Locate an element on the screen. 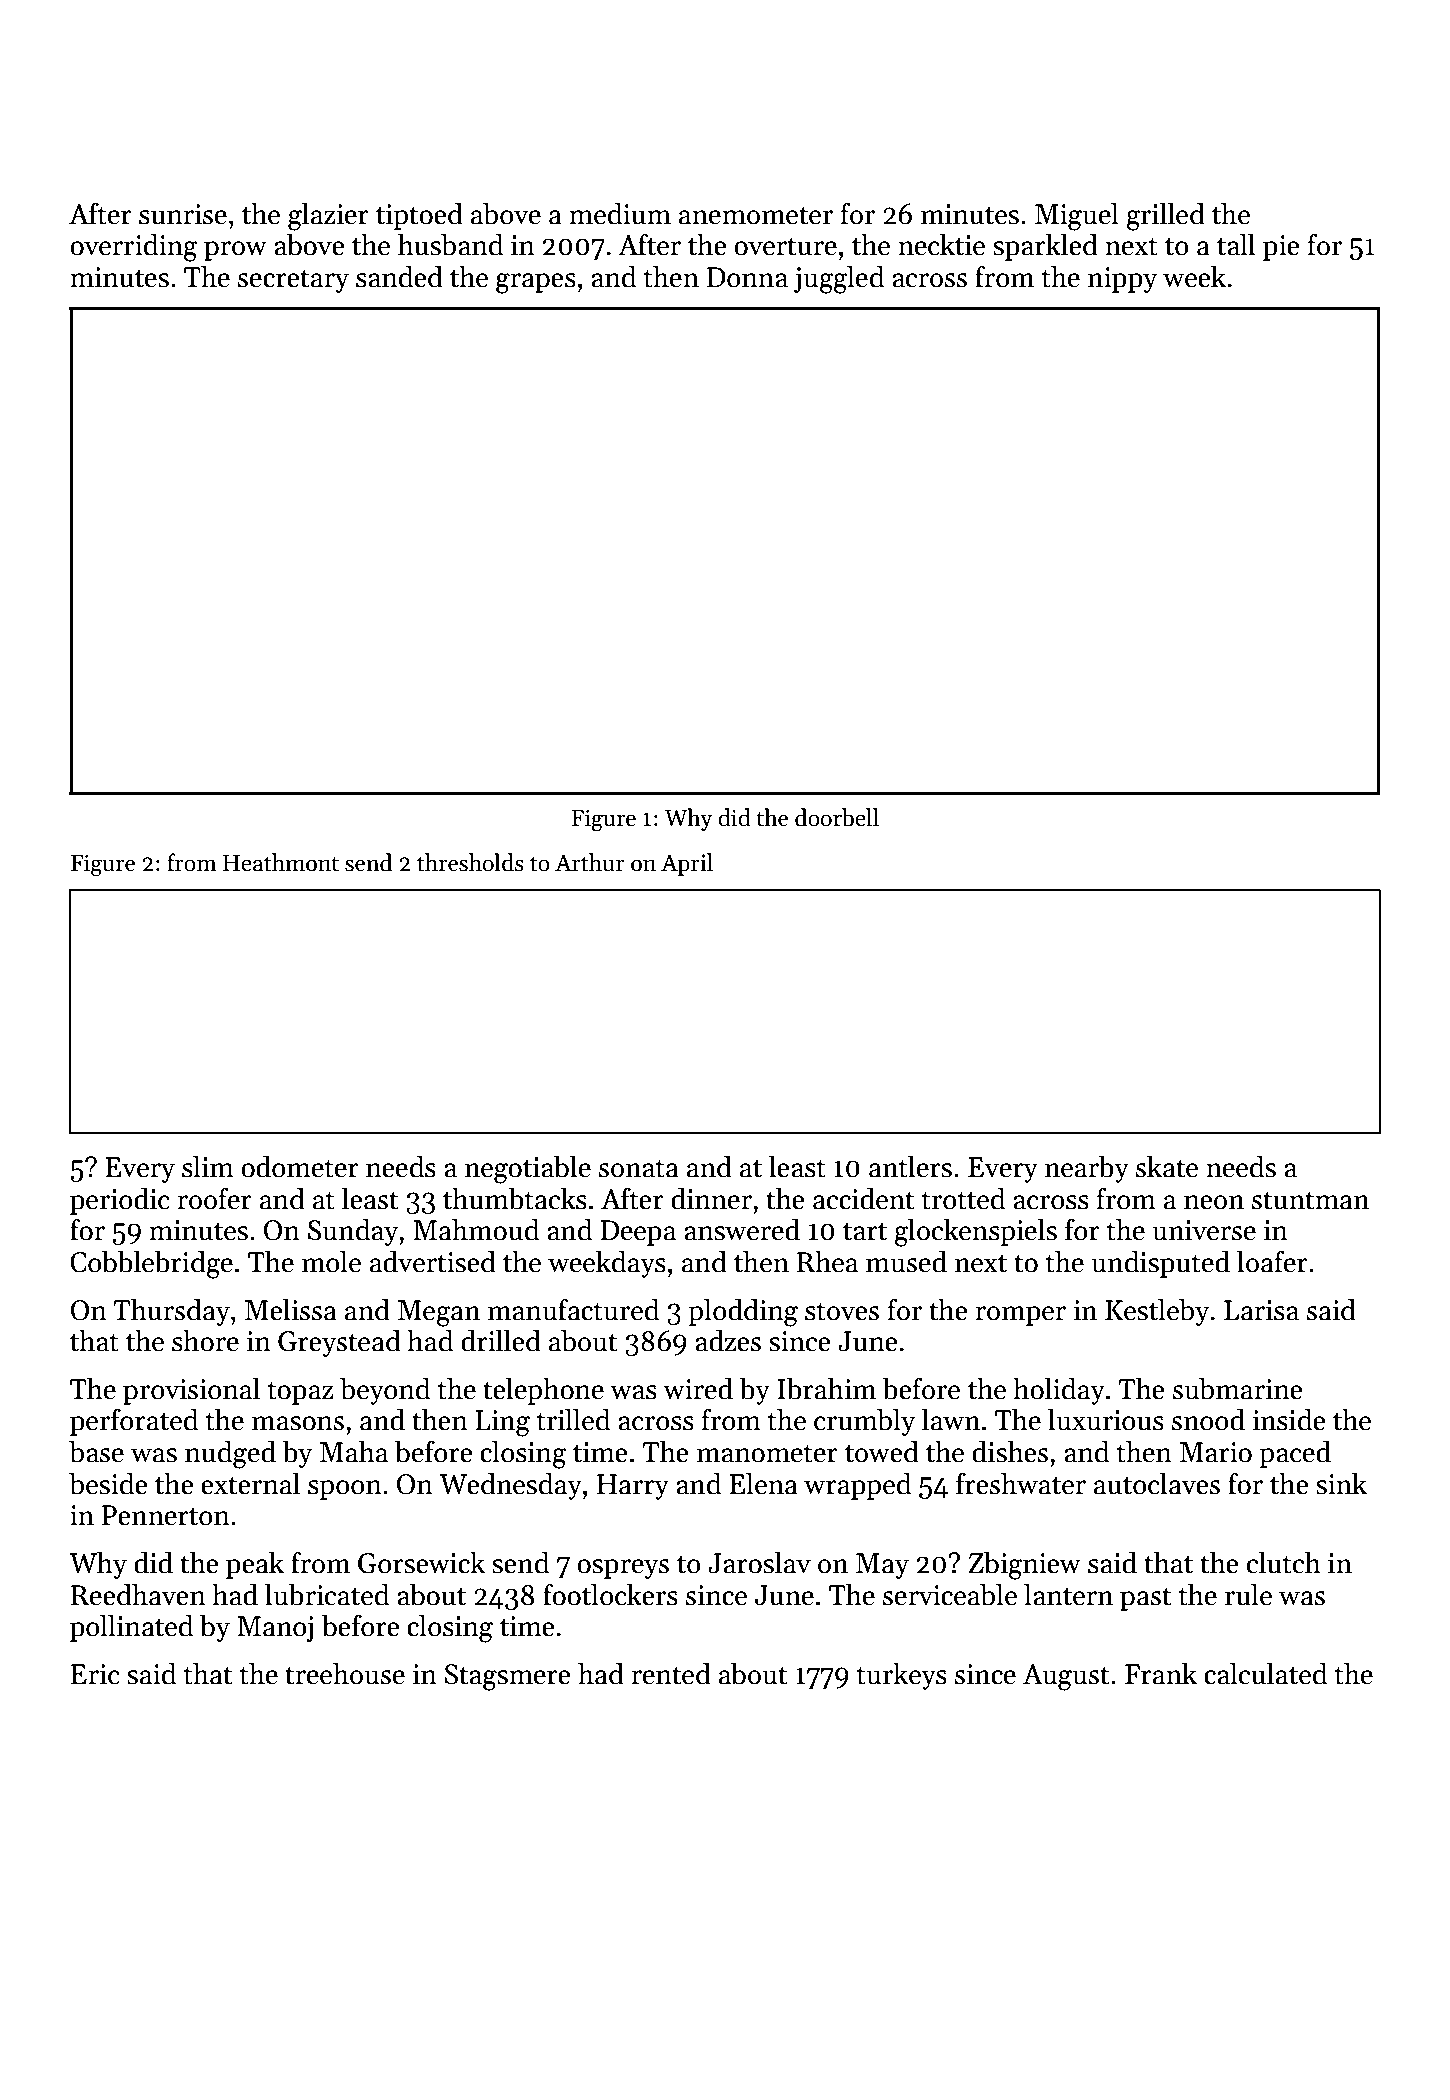 The width and height of the screenshot is (1450, 2100). doorbell is located at coordinates (837, 817).
